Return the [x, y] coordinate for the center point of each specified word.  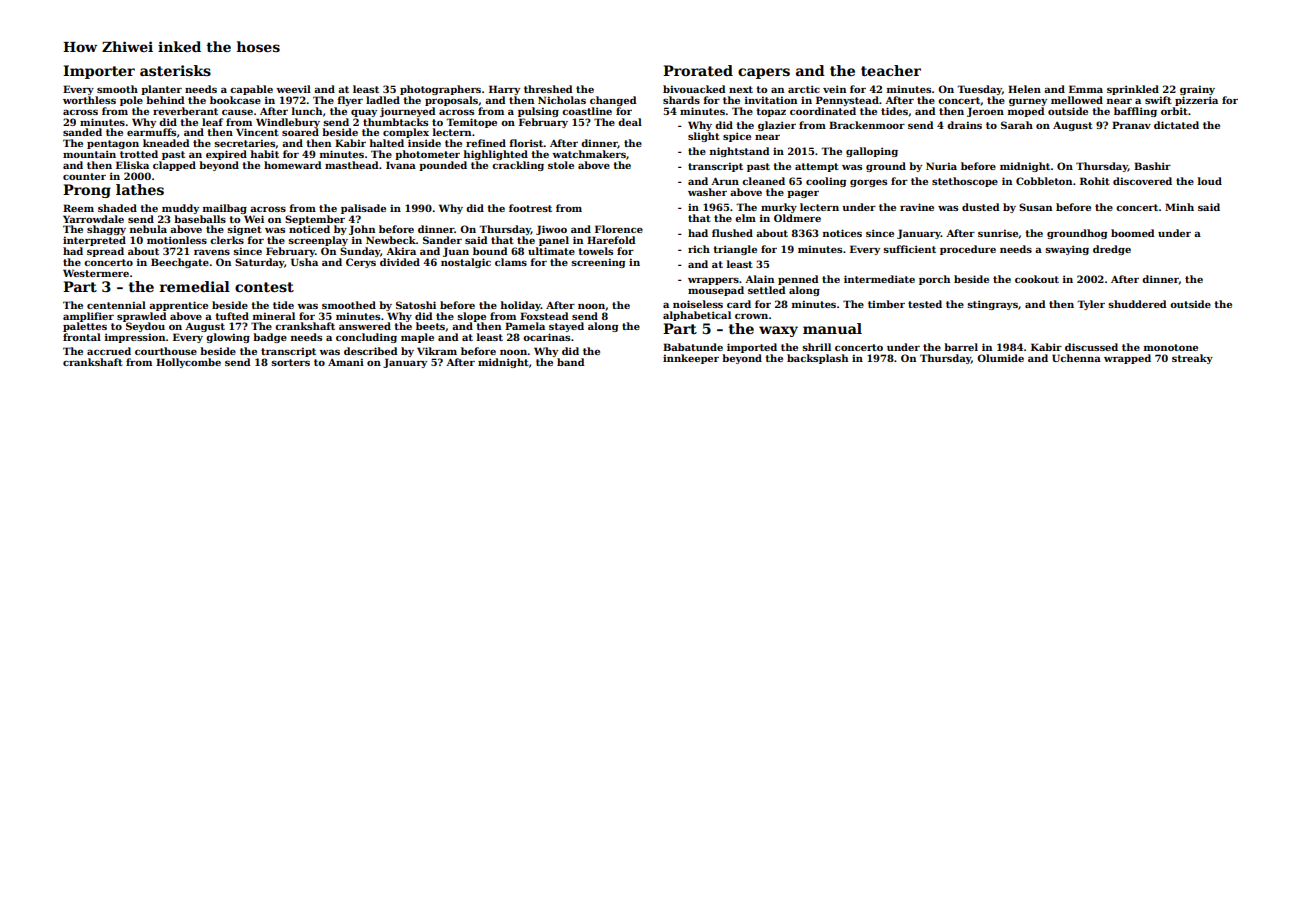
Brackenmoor [867, 125]
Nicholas [562, 100]
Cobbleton [1044, 181]
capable [251, 90]
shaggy [106, 230]
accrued [109, 351]
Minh [1179, 207]
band [571, 362]
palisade [363, 209]
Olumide [1000, 358]
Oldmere [797, 218]
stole [561, 165]
